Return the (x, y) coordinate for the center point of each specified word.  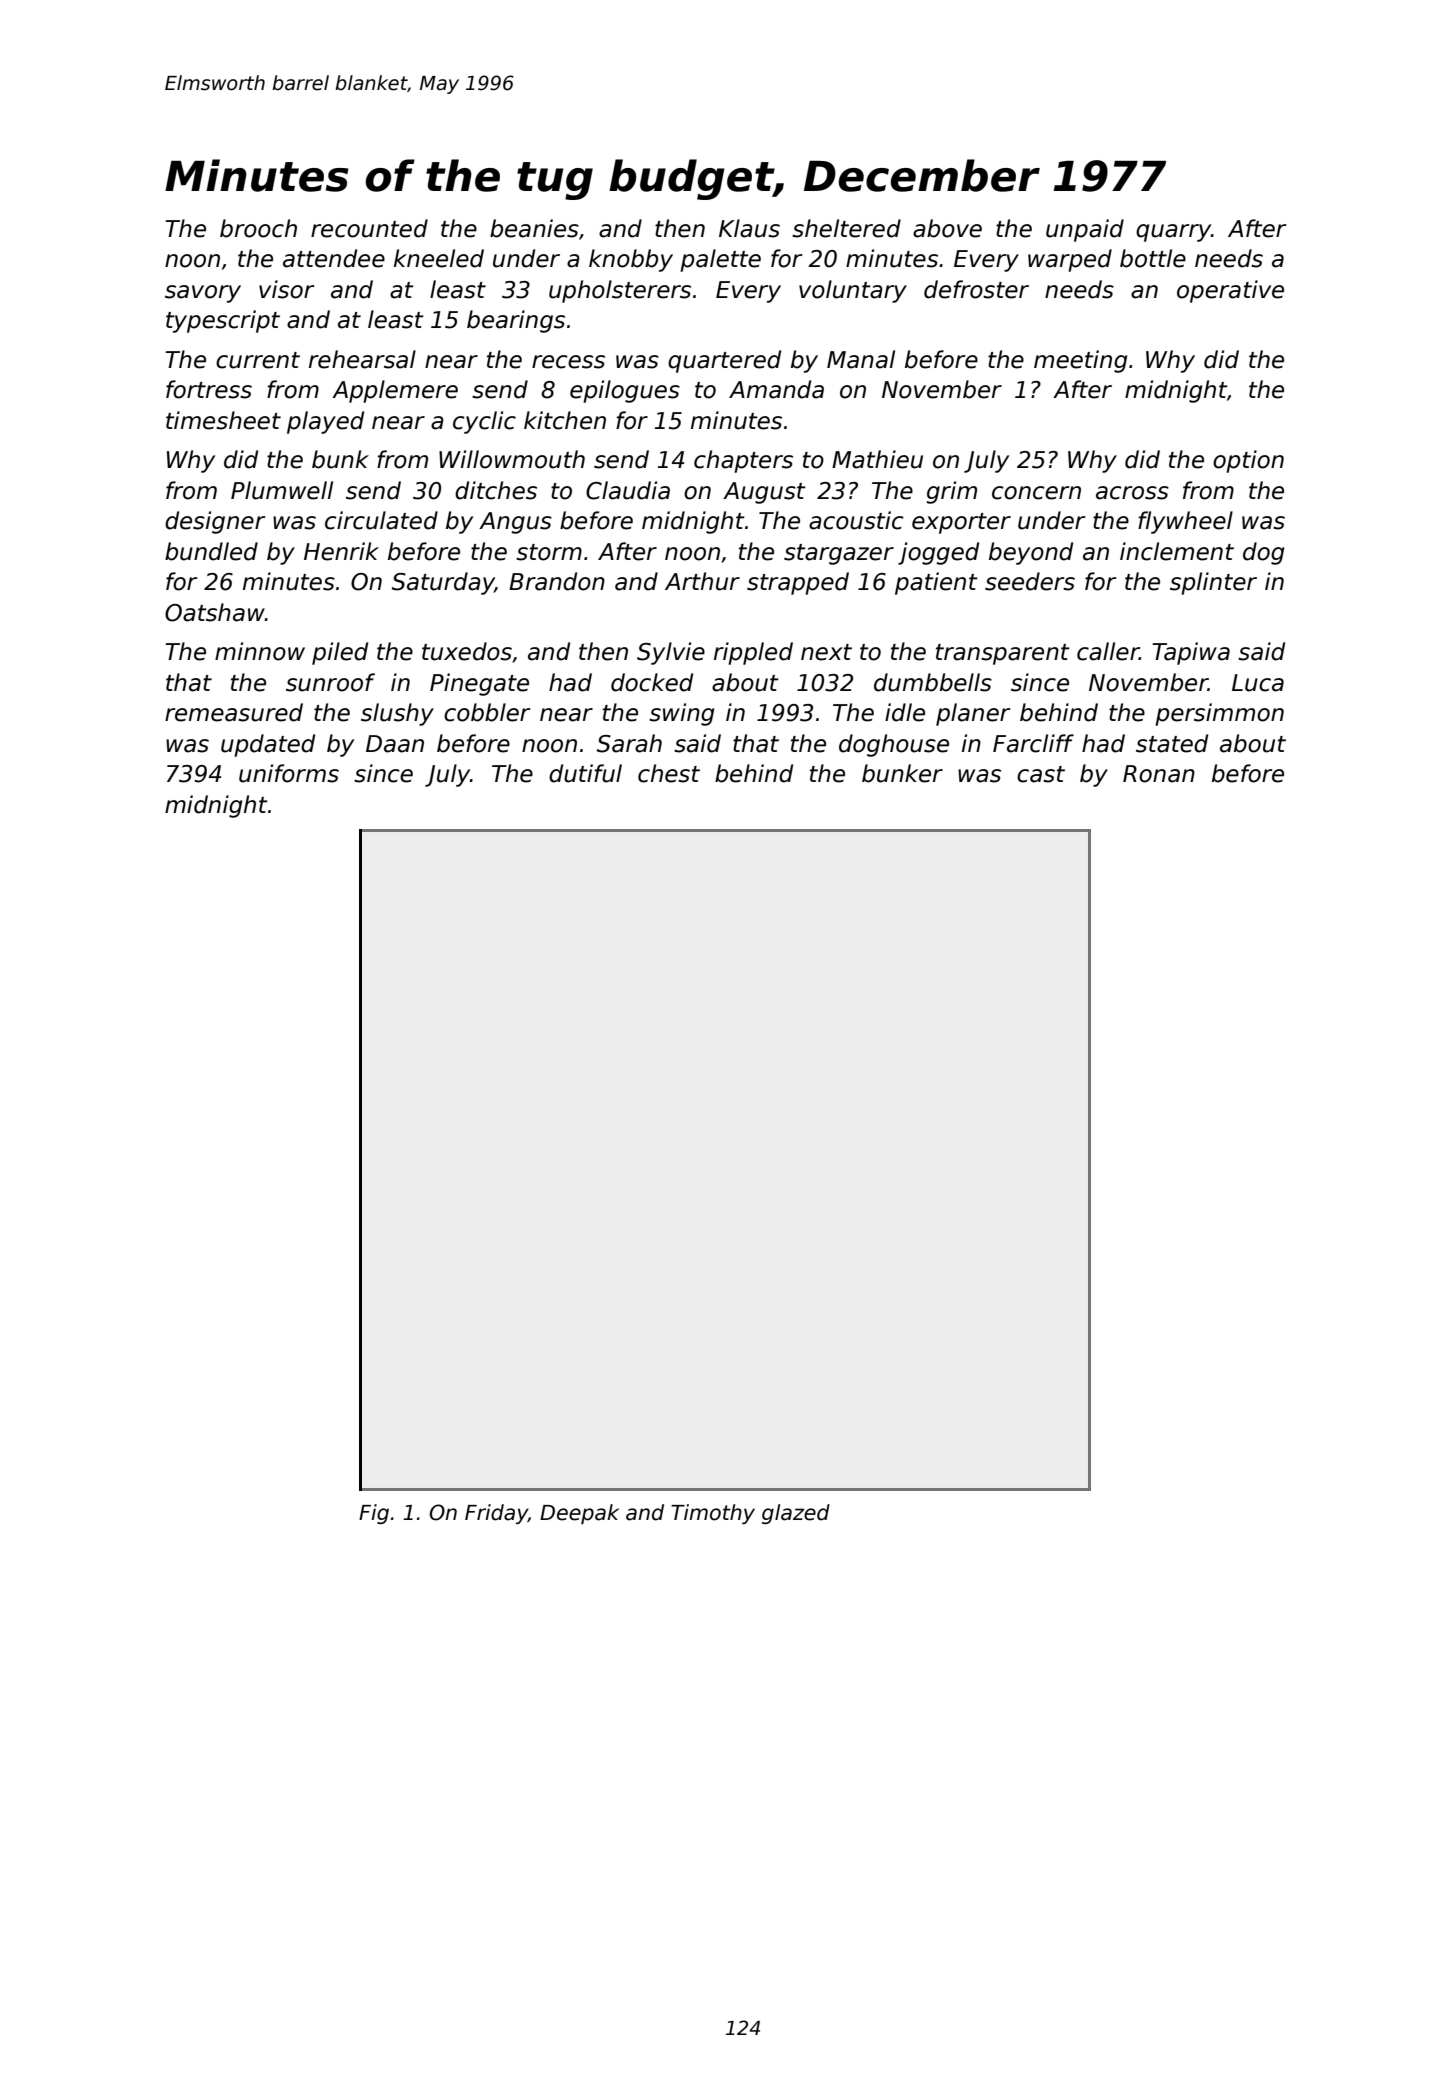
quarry (1173, 233)
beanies (534, 228)
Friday (496, 1514)
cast (1041, 774)
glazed (796, 1514)
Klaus (749, 228)
